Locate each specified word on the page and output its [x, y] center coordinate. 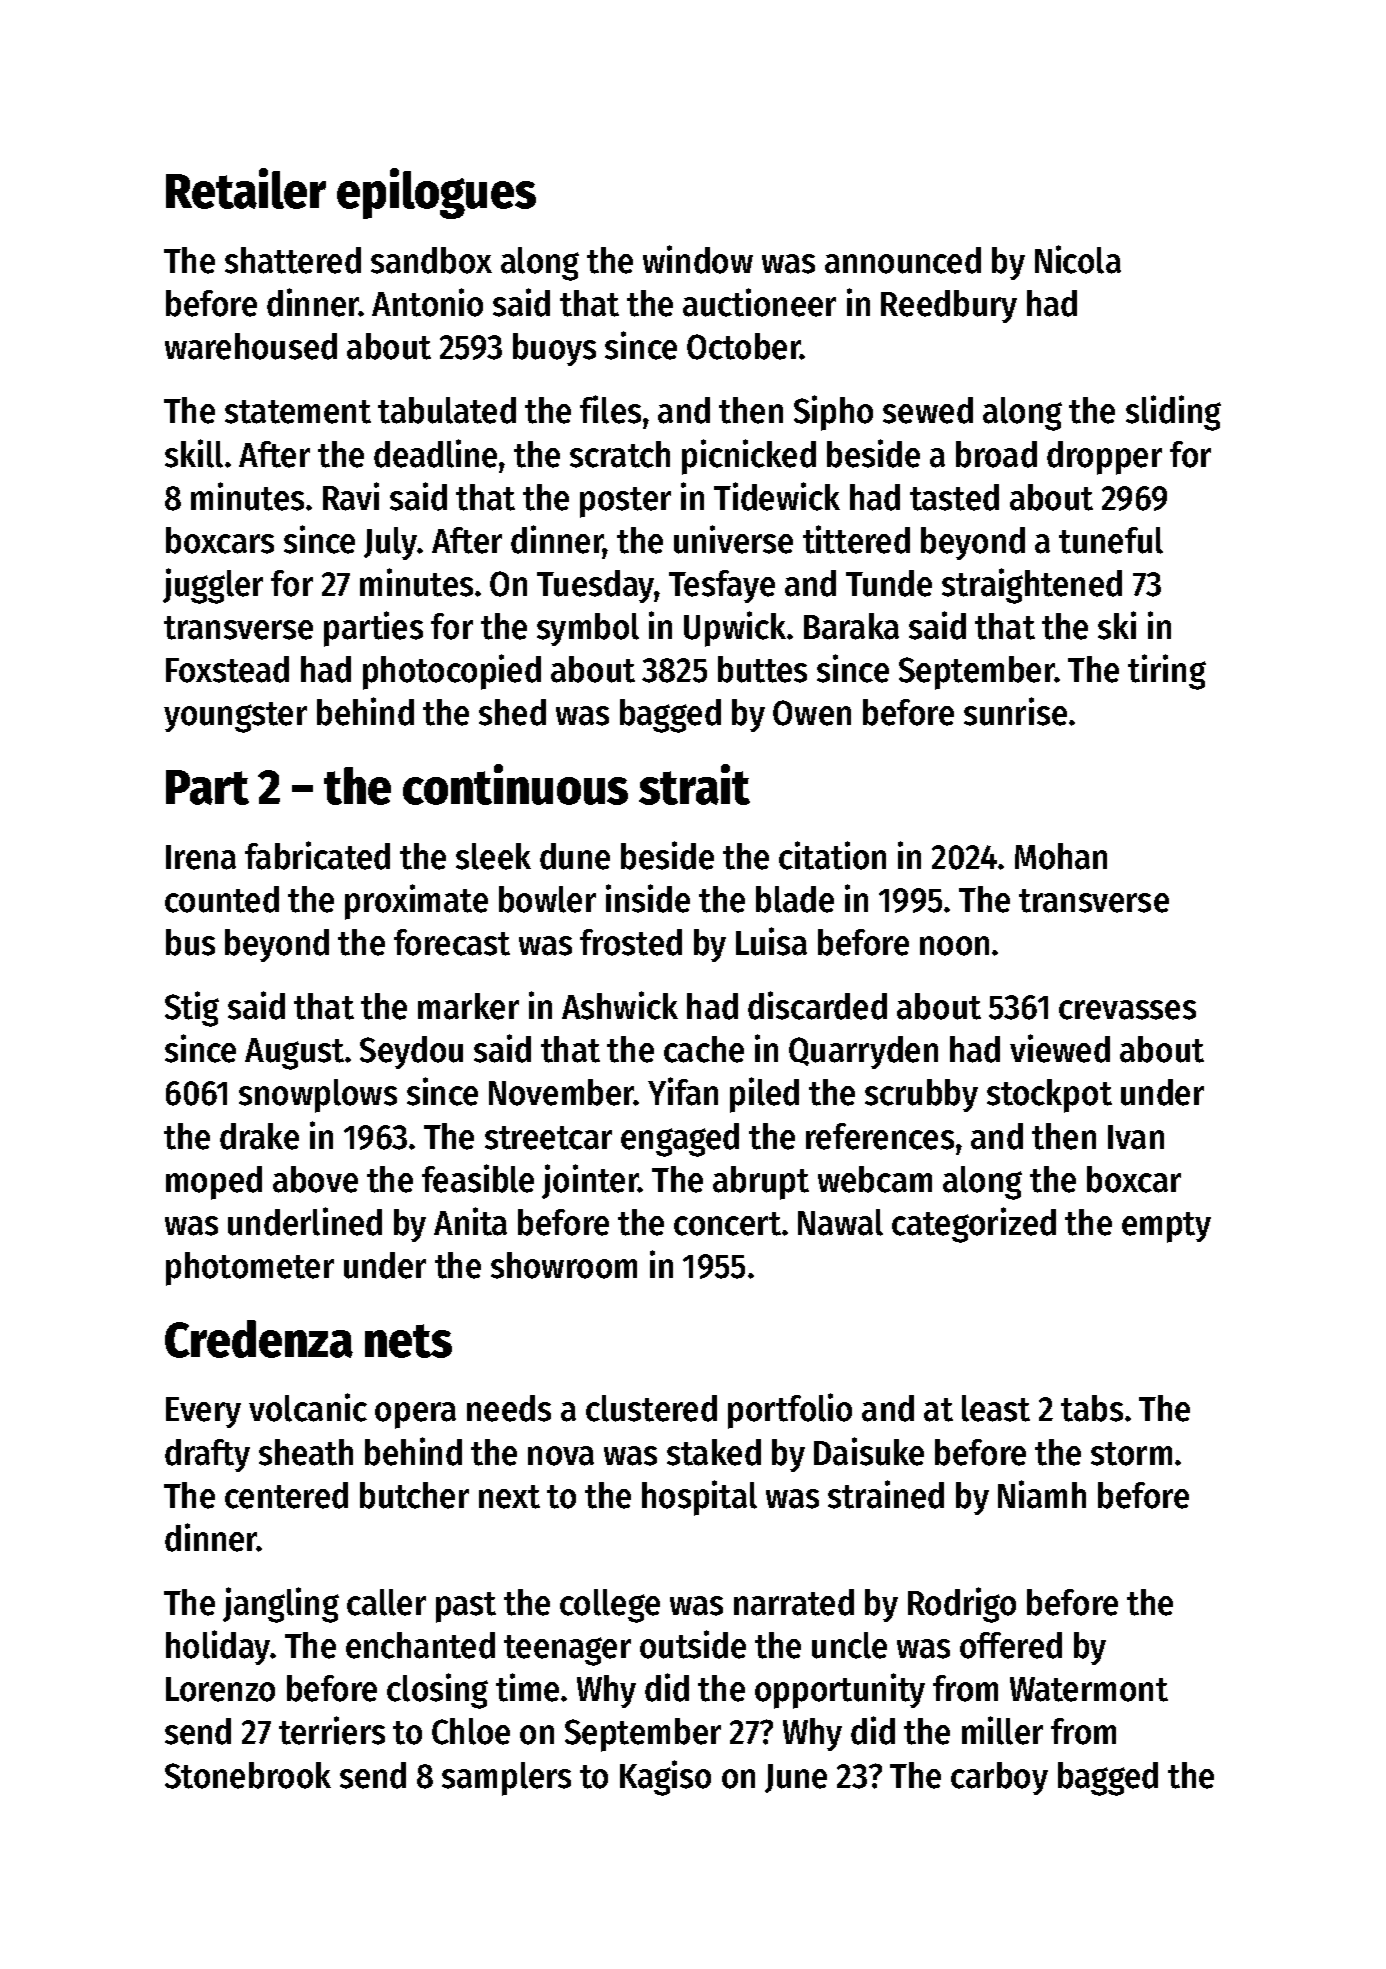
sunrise [1015, 711]
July [391, 543]
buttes [762, 669]
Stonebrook [248, 1775]
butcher [414, 1495]
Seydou [411, 1052]
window [698, 259]
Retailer [246, 188]
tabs [1092, 1408]
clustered [651, 1408]
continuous [515, 784]
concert [727, 1224]
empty [1166, 1227]
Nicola [1078, 259]
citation [832, 855]
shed [512, 712]
